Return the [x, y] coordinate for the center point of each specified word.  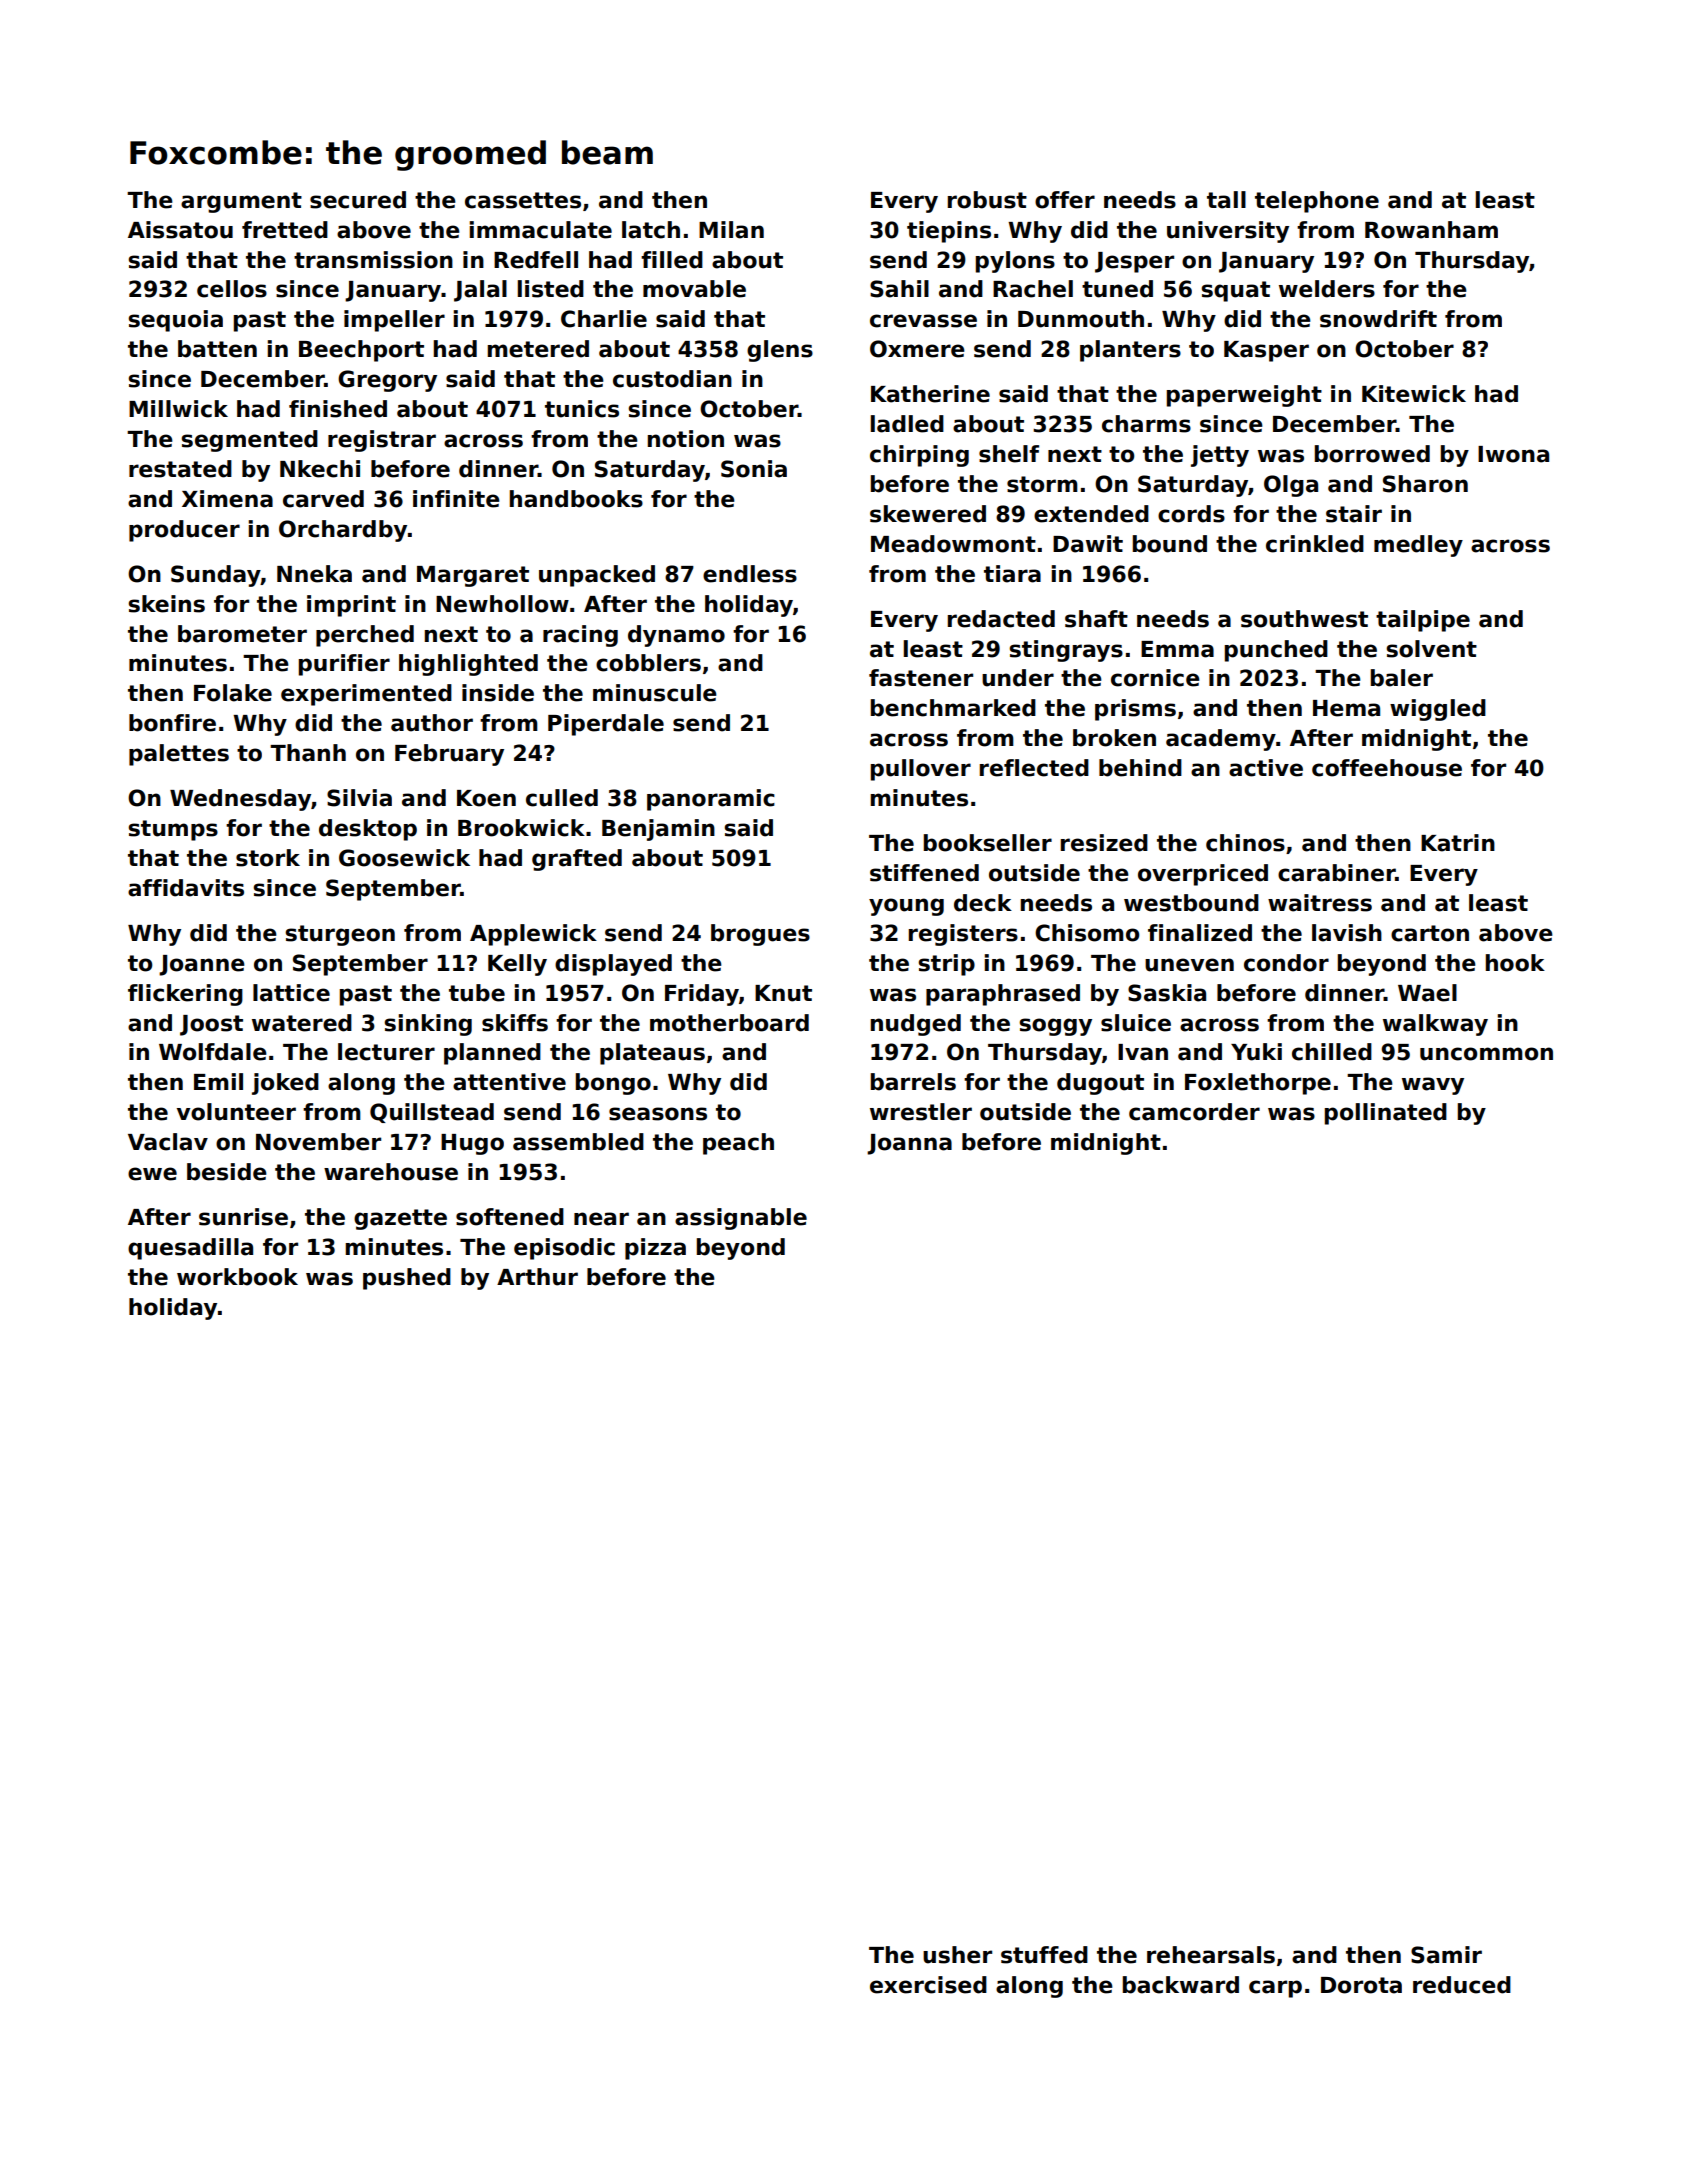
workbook [237, 1277]
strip [946, 965]
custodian [672, 379]
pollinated [1386, 1114]
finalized [1200, 933]
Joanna [909, 1144]
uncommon [1486, 1054]
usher [957, 1955]
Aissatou [180, 230]
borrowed [1372, 454]
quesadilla [190, 1249]
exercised [928, 1985]
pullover [921, 770]
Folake [233, 693]
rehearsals [1211, 1955]
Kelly [517, 965]
